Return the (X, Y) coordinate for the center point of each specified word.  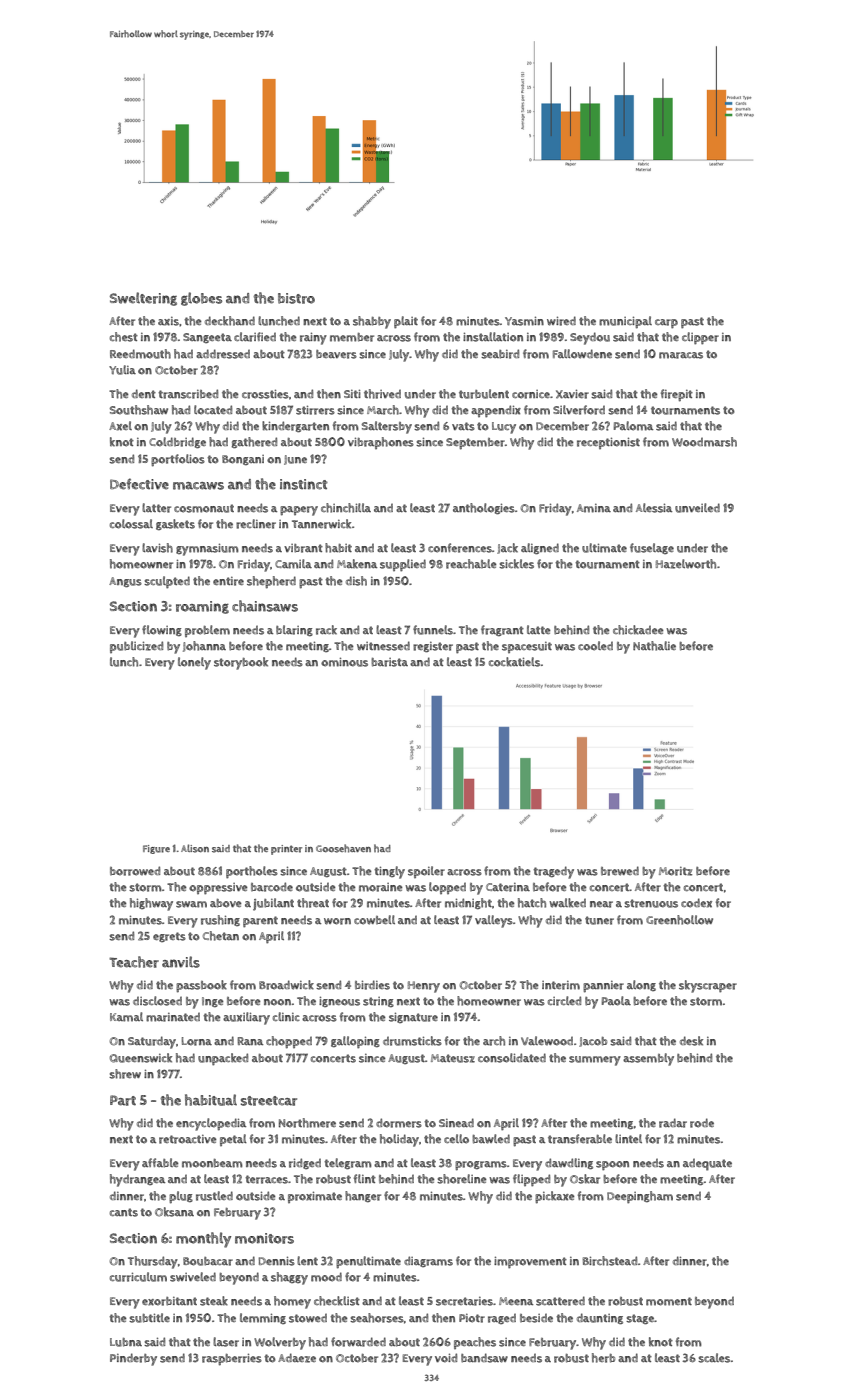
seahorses (377, 1318)
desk (691, 1041)
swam (191, 904)
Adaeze (297, 1358)
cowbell (374, 920)
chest (124, 337)
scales (714, 1358)
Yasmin (524, 321)
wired (561, 321)
